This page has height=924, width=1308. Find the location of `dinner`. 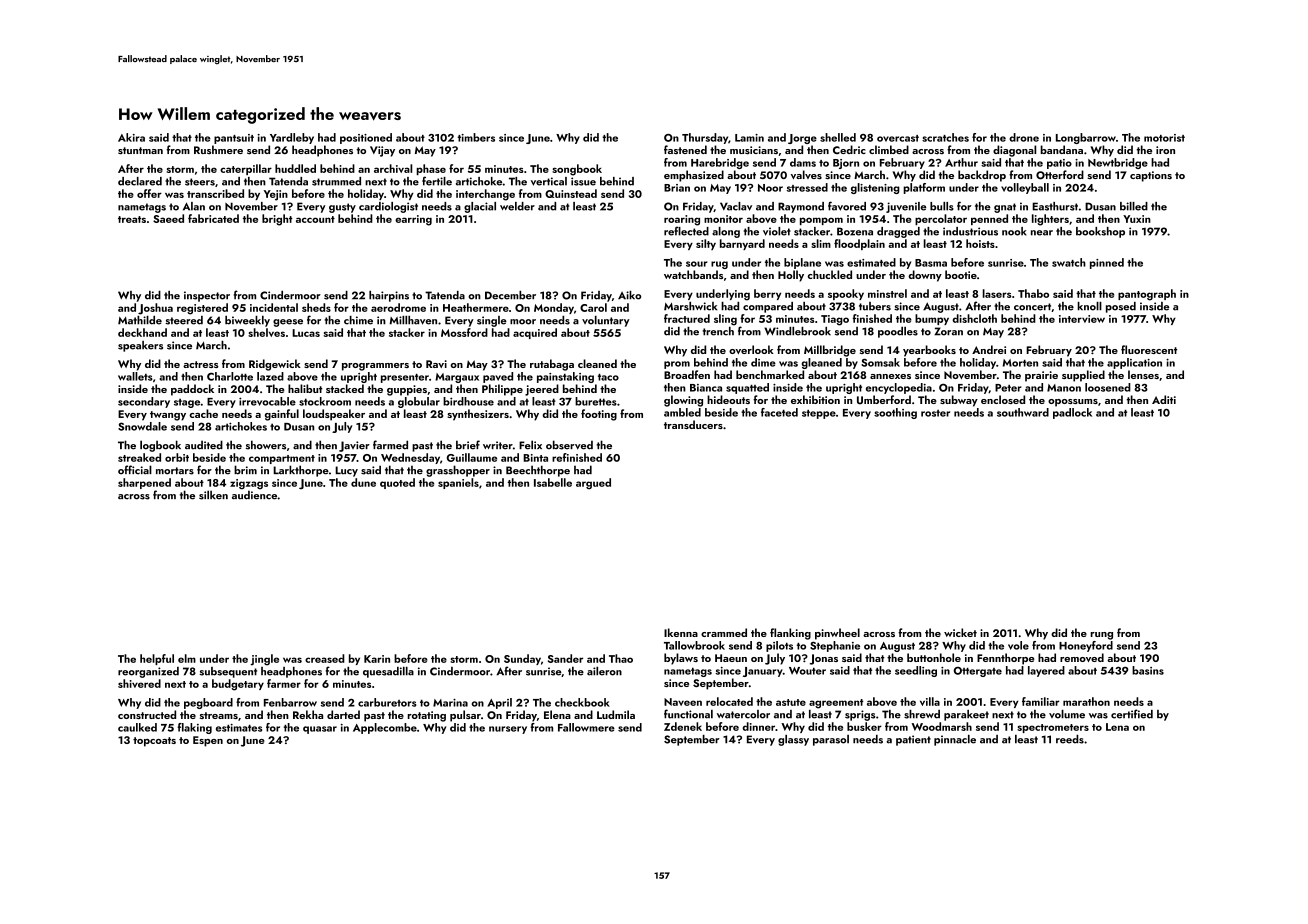

dinner is located at coordinates (758, 726).
